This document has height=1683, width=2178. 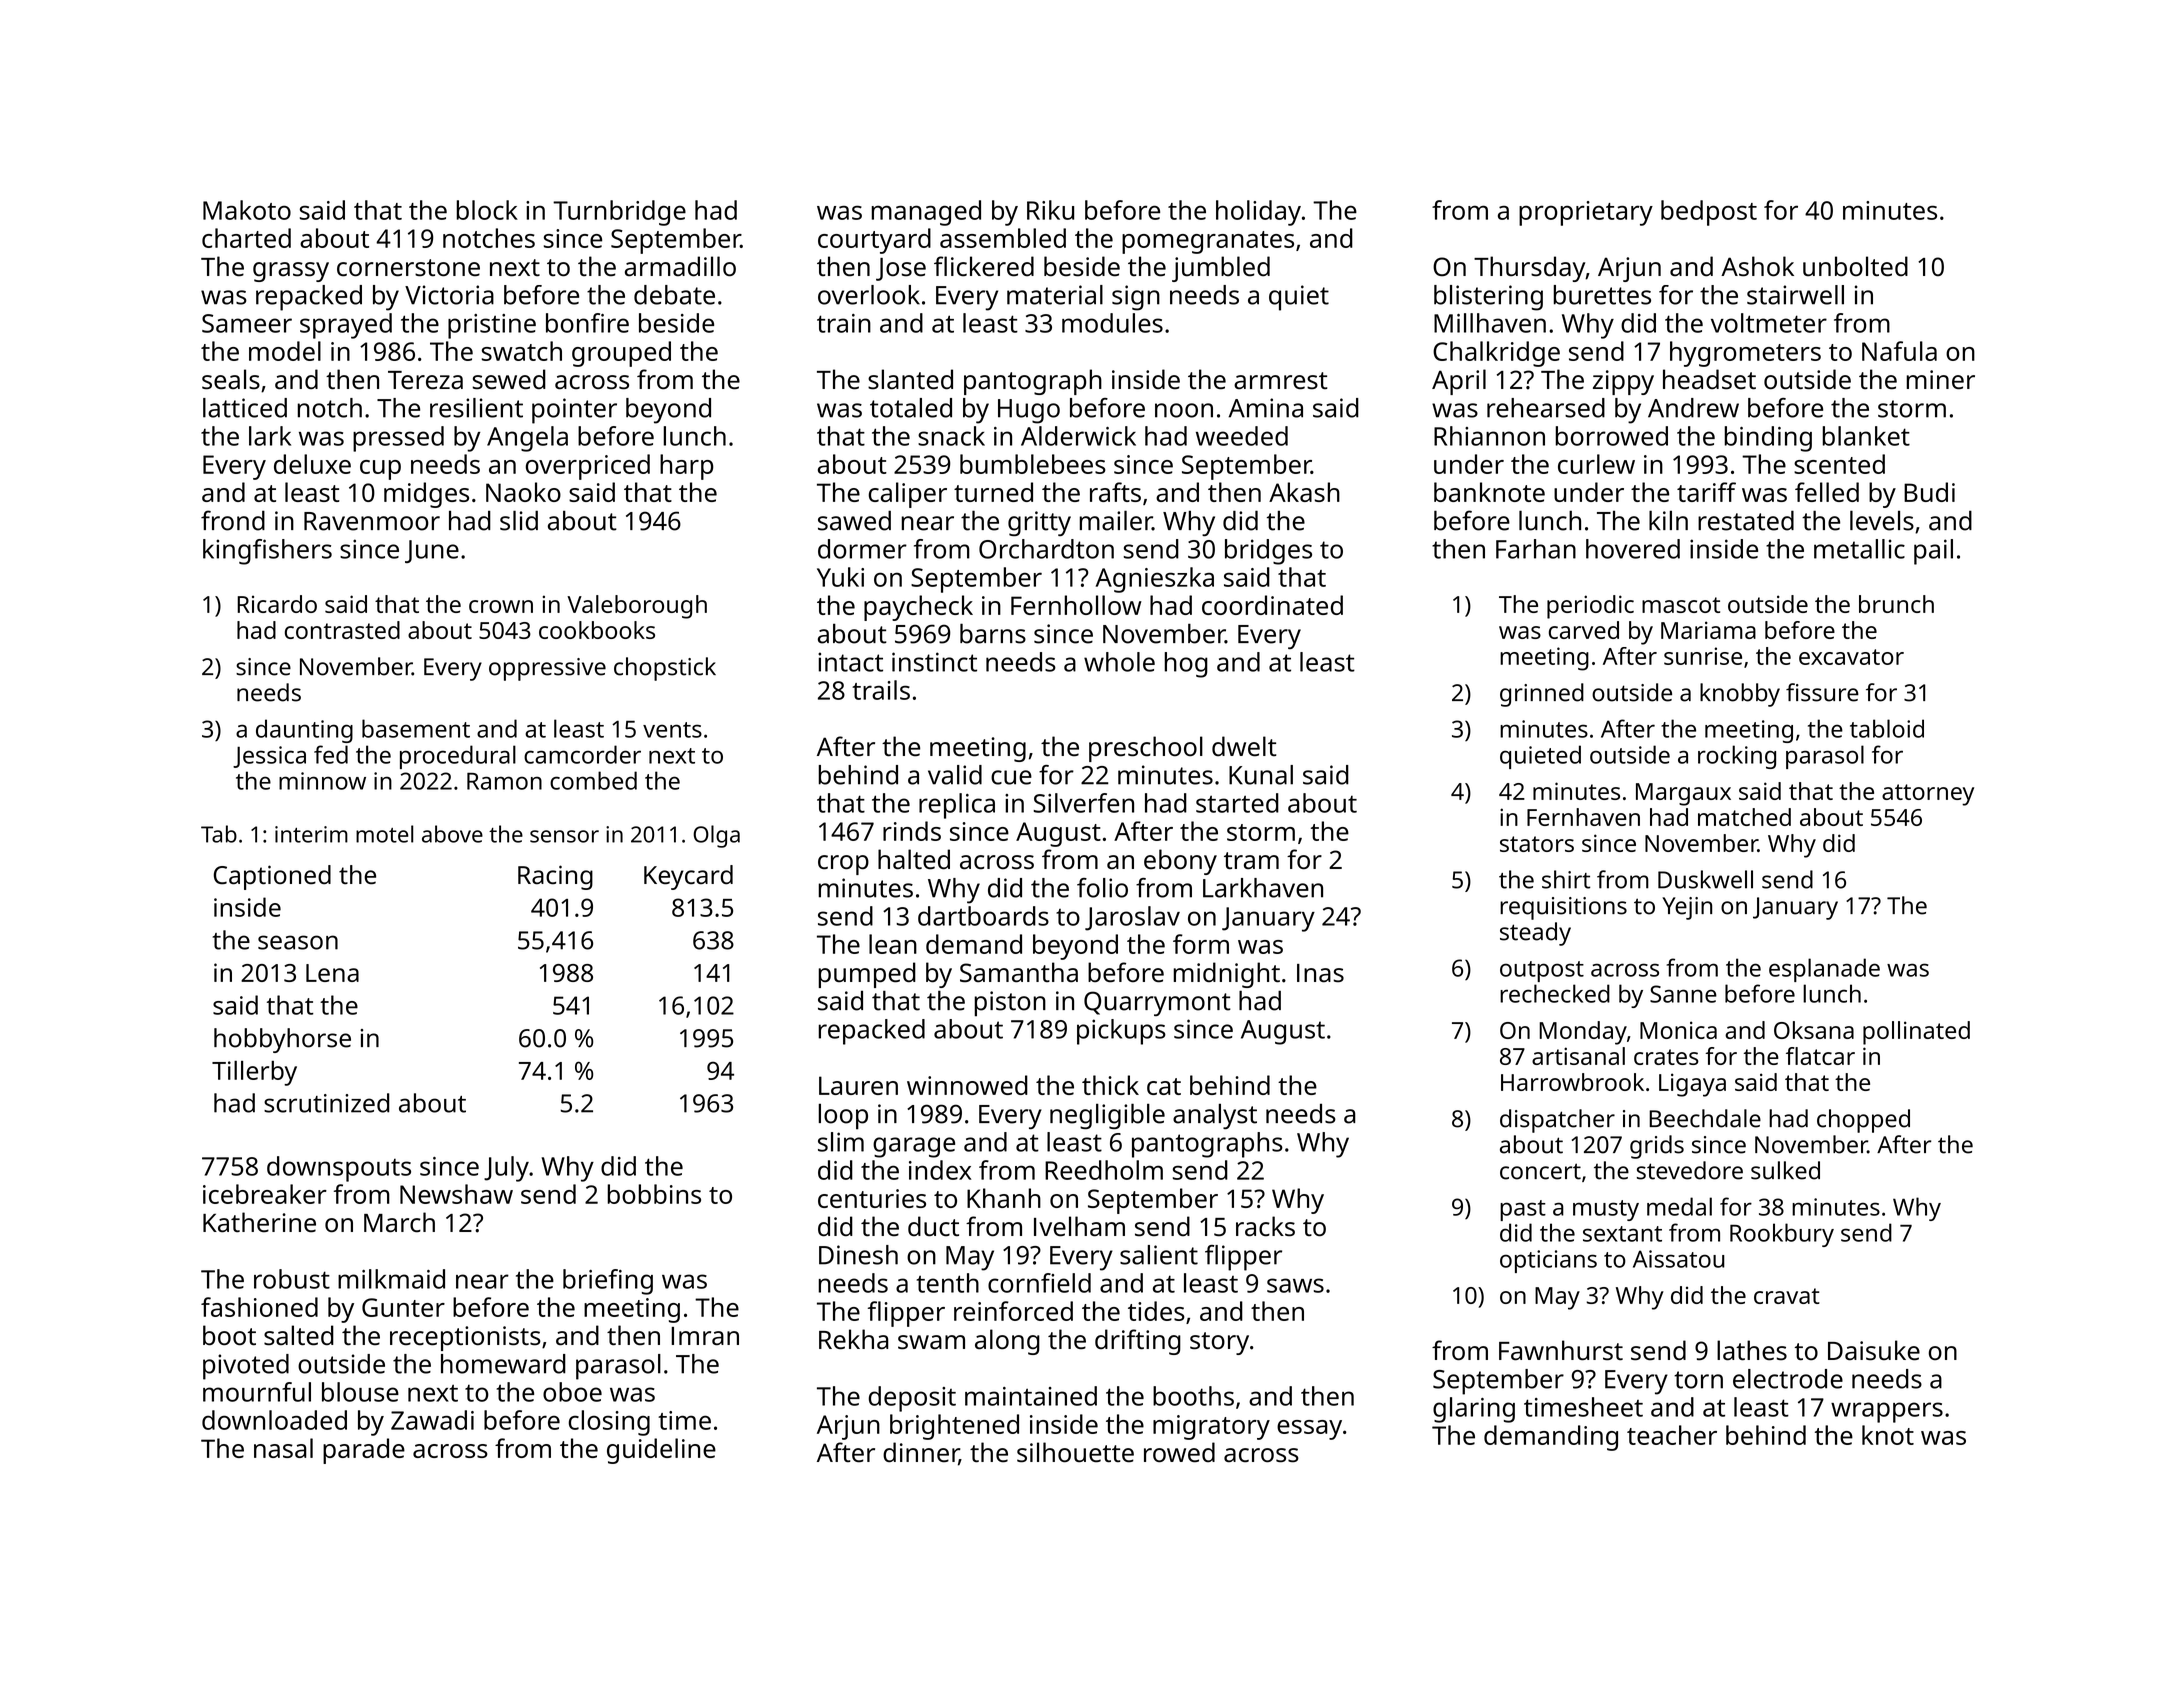 What do you see at coordinates (364, 1451) in the document?
I see `parade` at bounding box center [364, 1451].
